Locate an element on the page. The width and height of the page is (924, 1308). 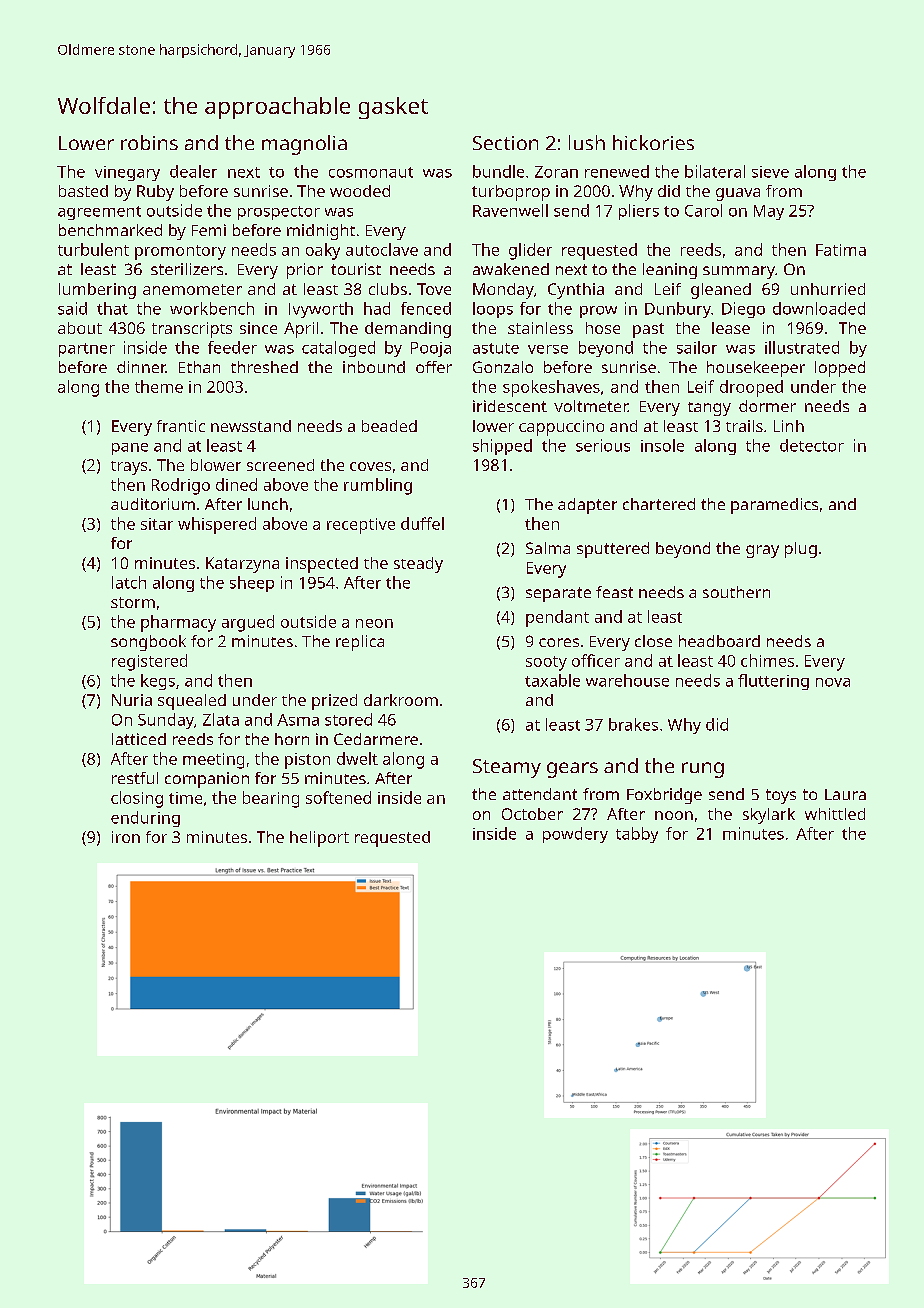
southern is located at coordinates (736, 592).
